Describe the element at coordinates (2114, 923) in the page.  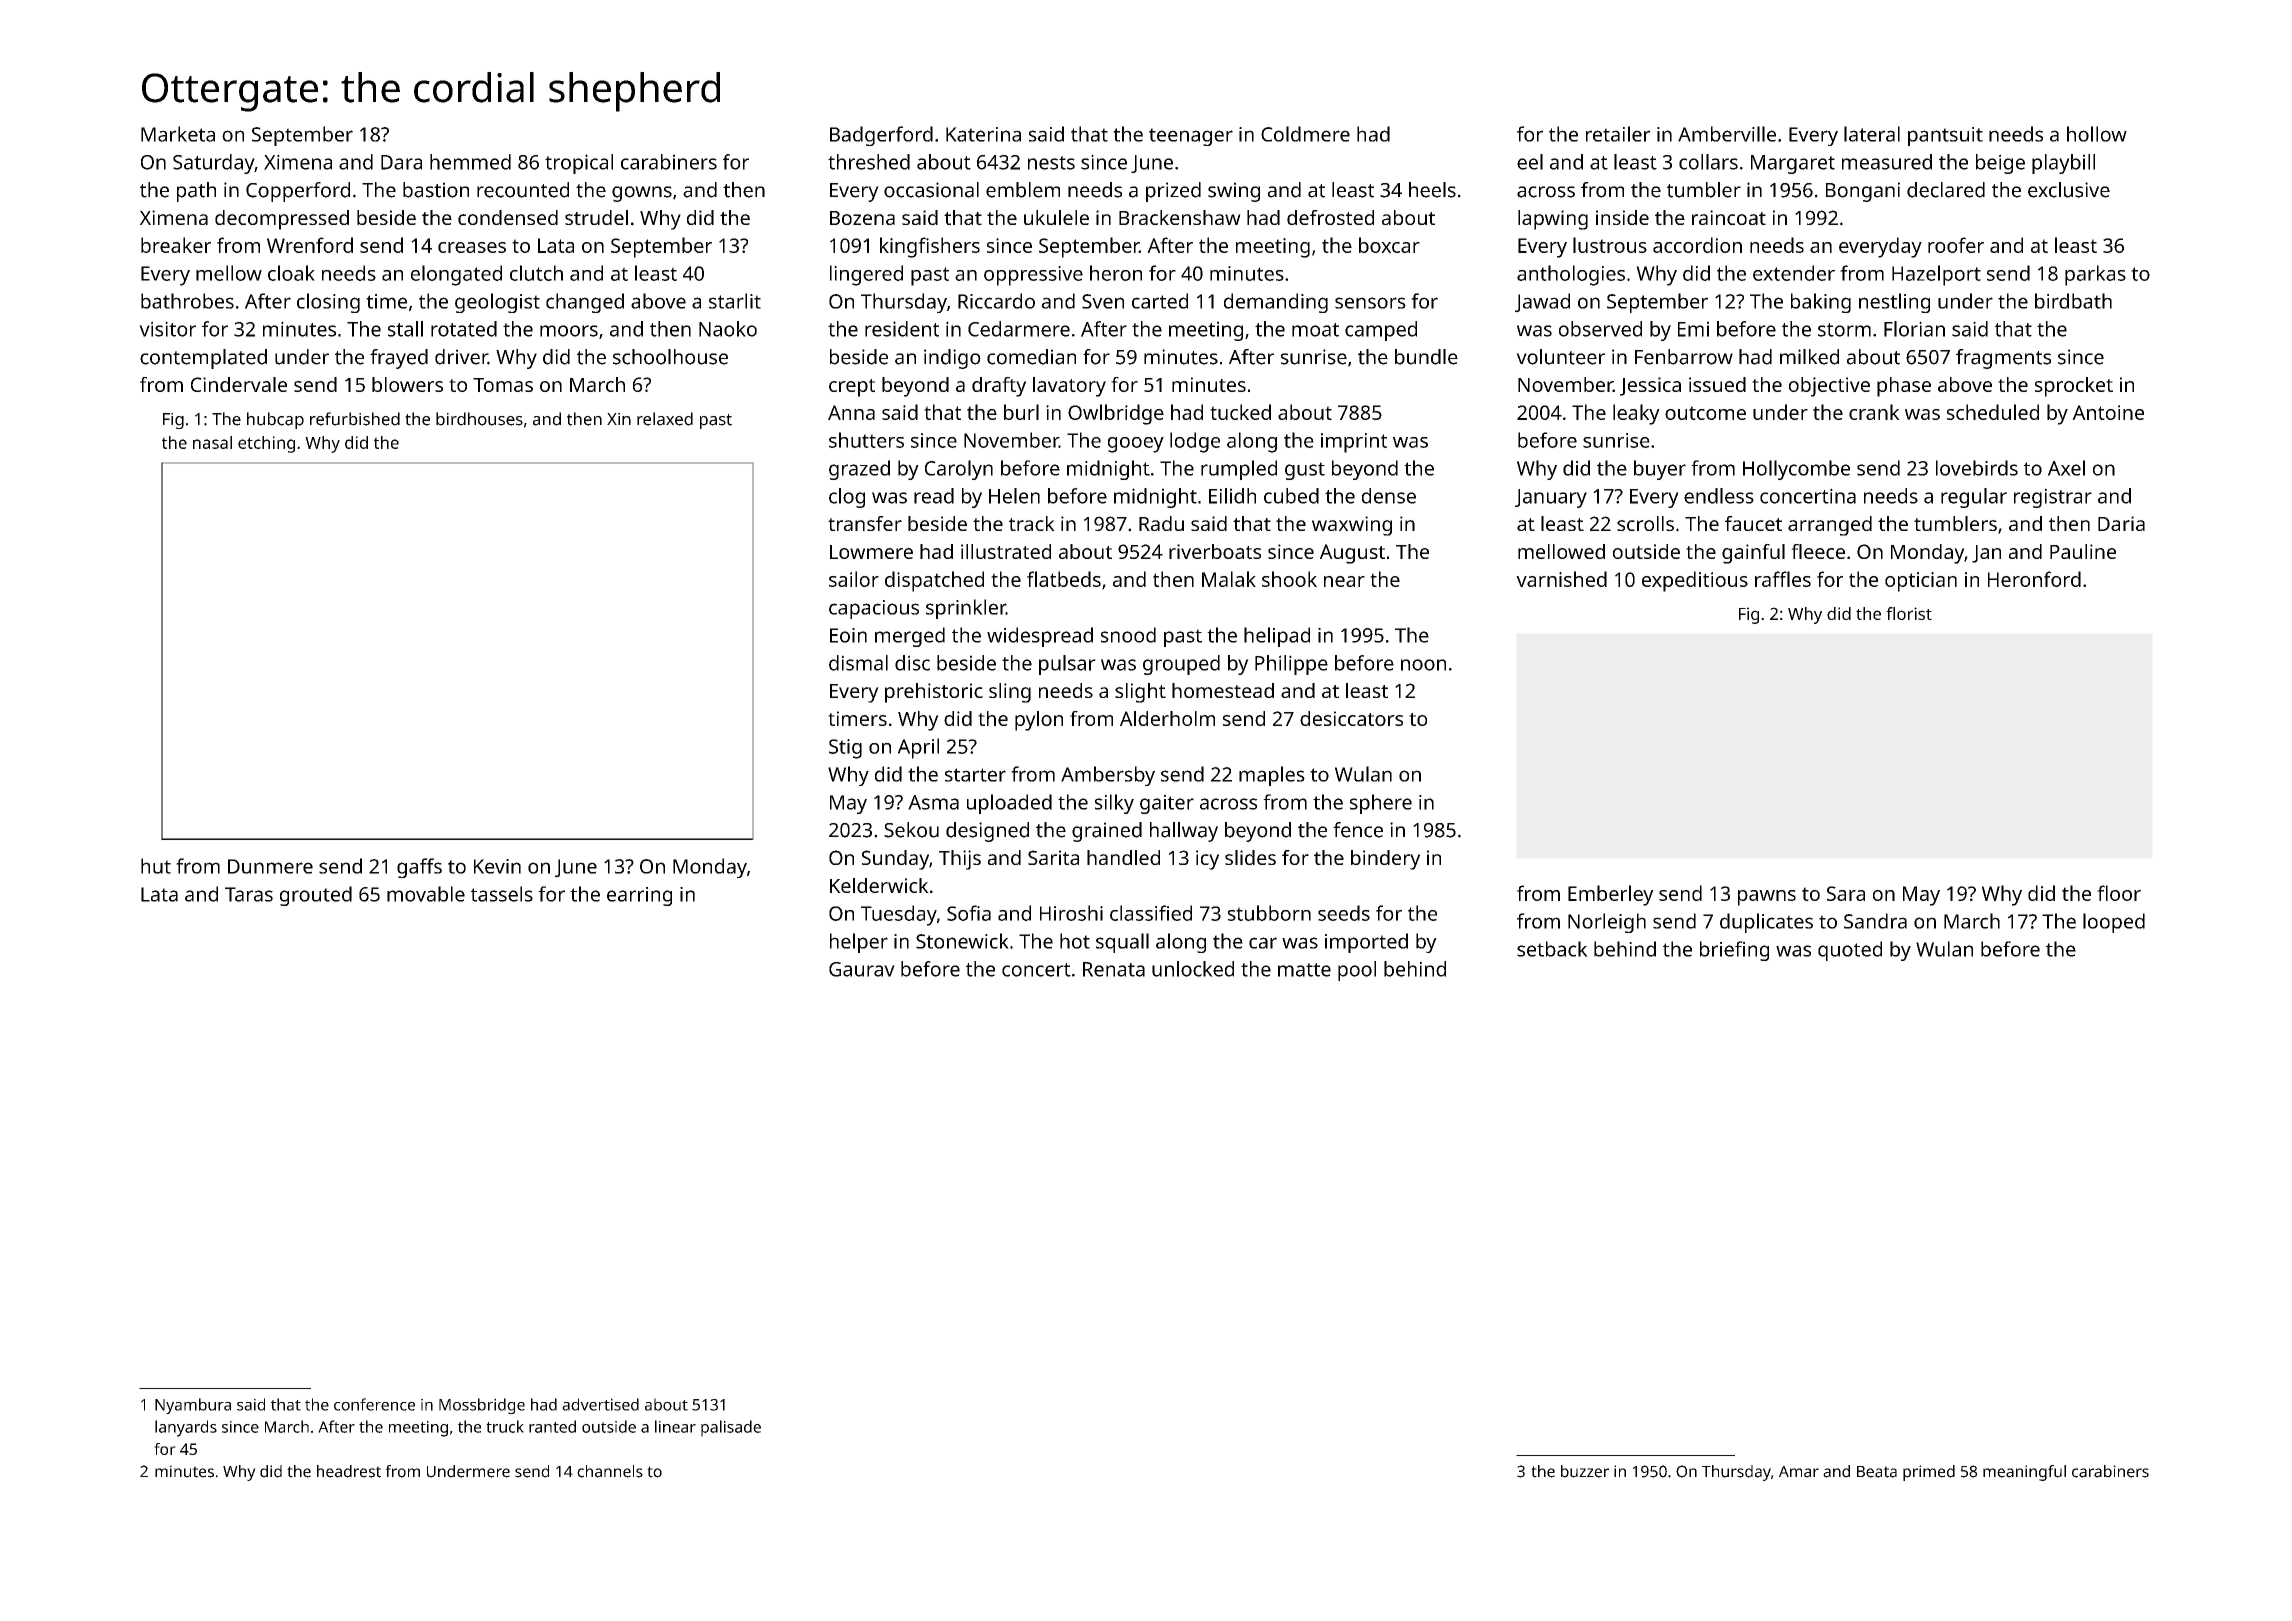
I see `looped` at that location.
